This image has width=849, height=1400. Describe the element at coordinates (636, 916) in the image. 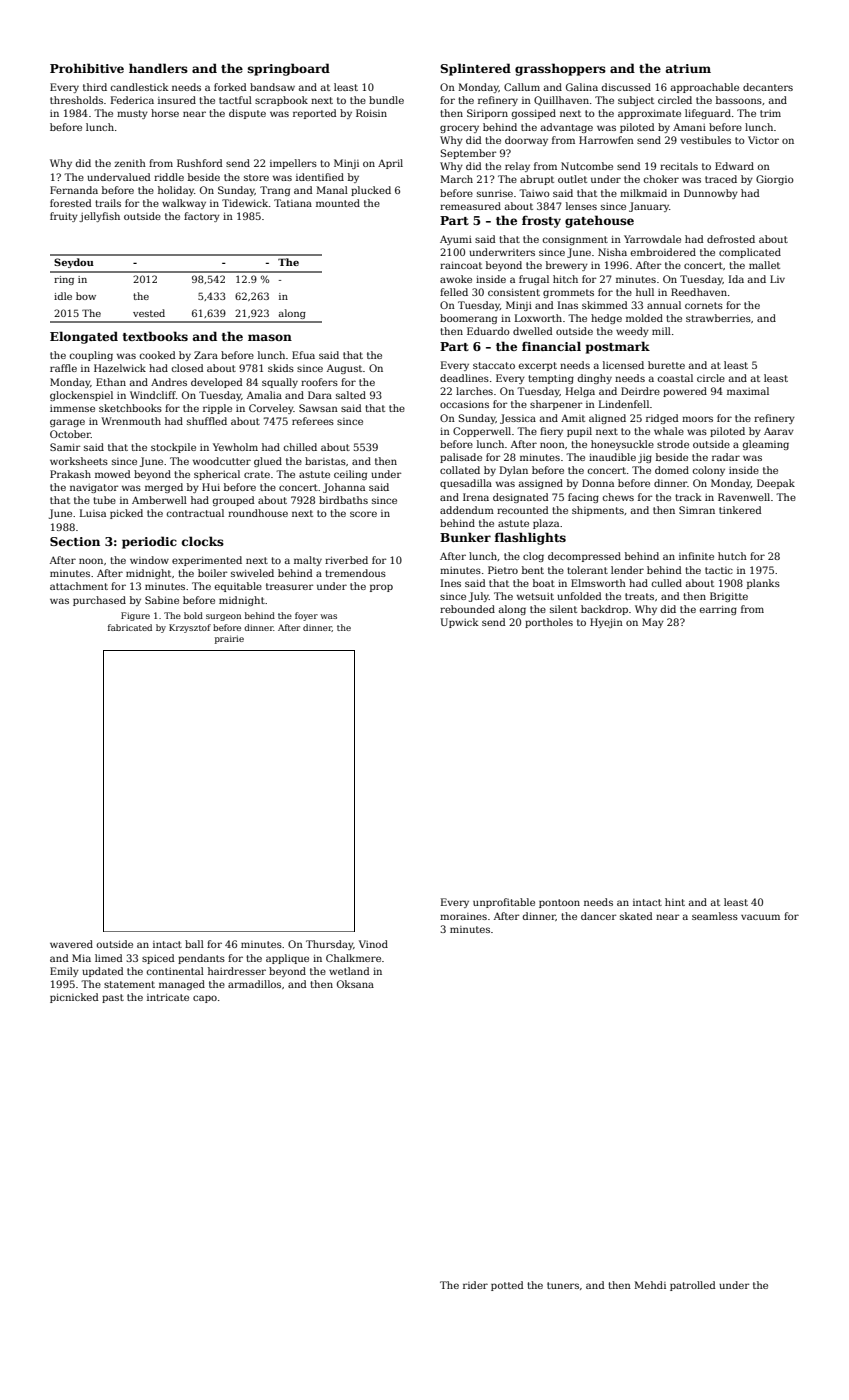

I see `skated` at that location.
